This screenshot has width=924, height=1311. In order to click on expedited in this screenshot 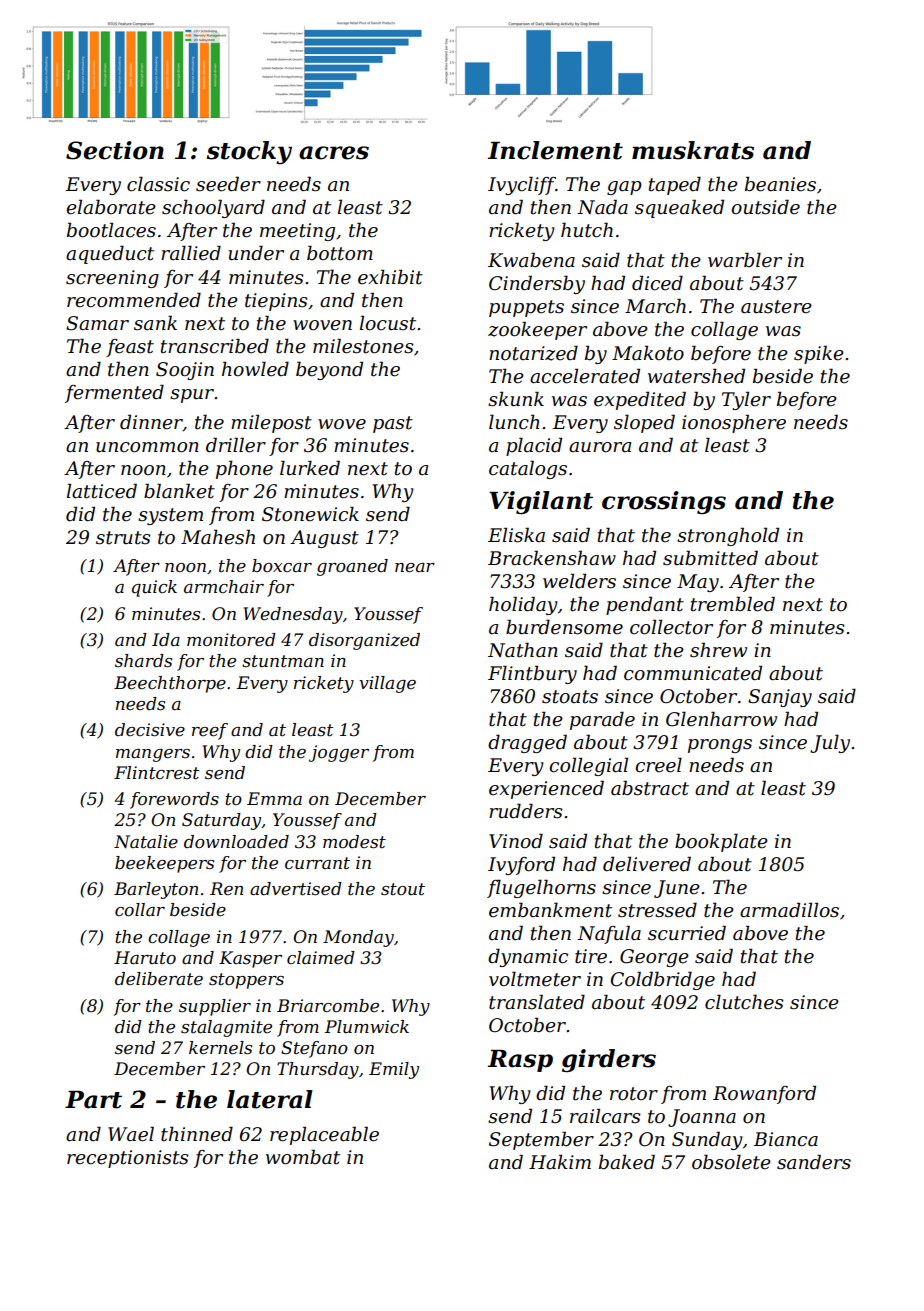, I will do `click(640, 400)`.
